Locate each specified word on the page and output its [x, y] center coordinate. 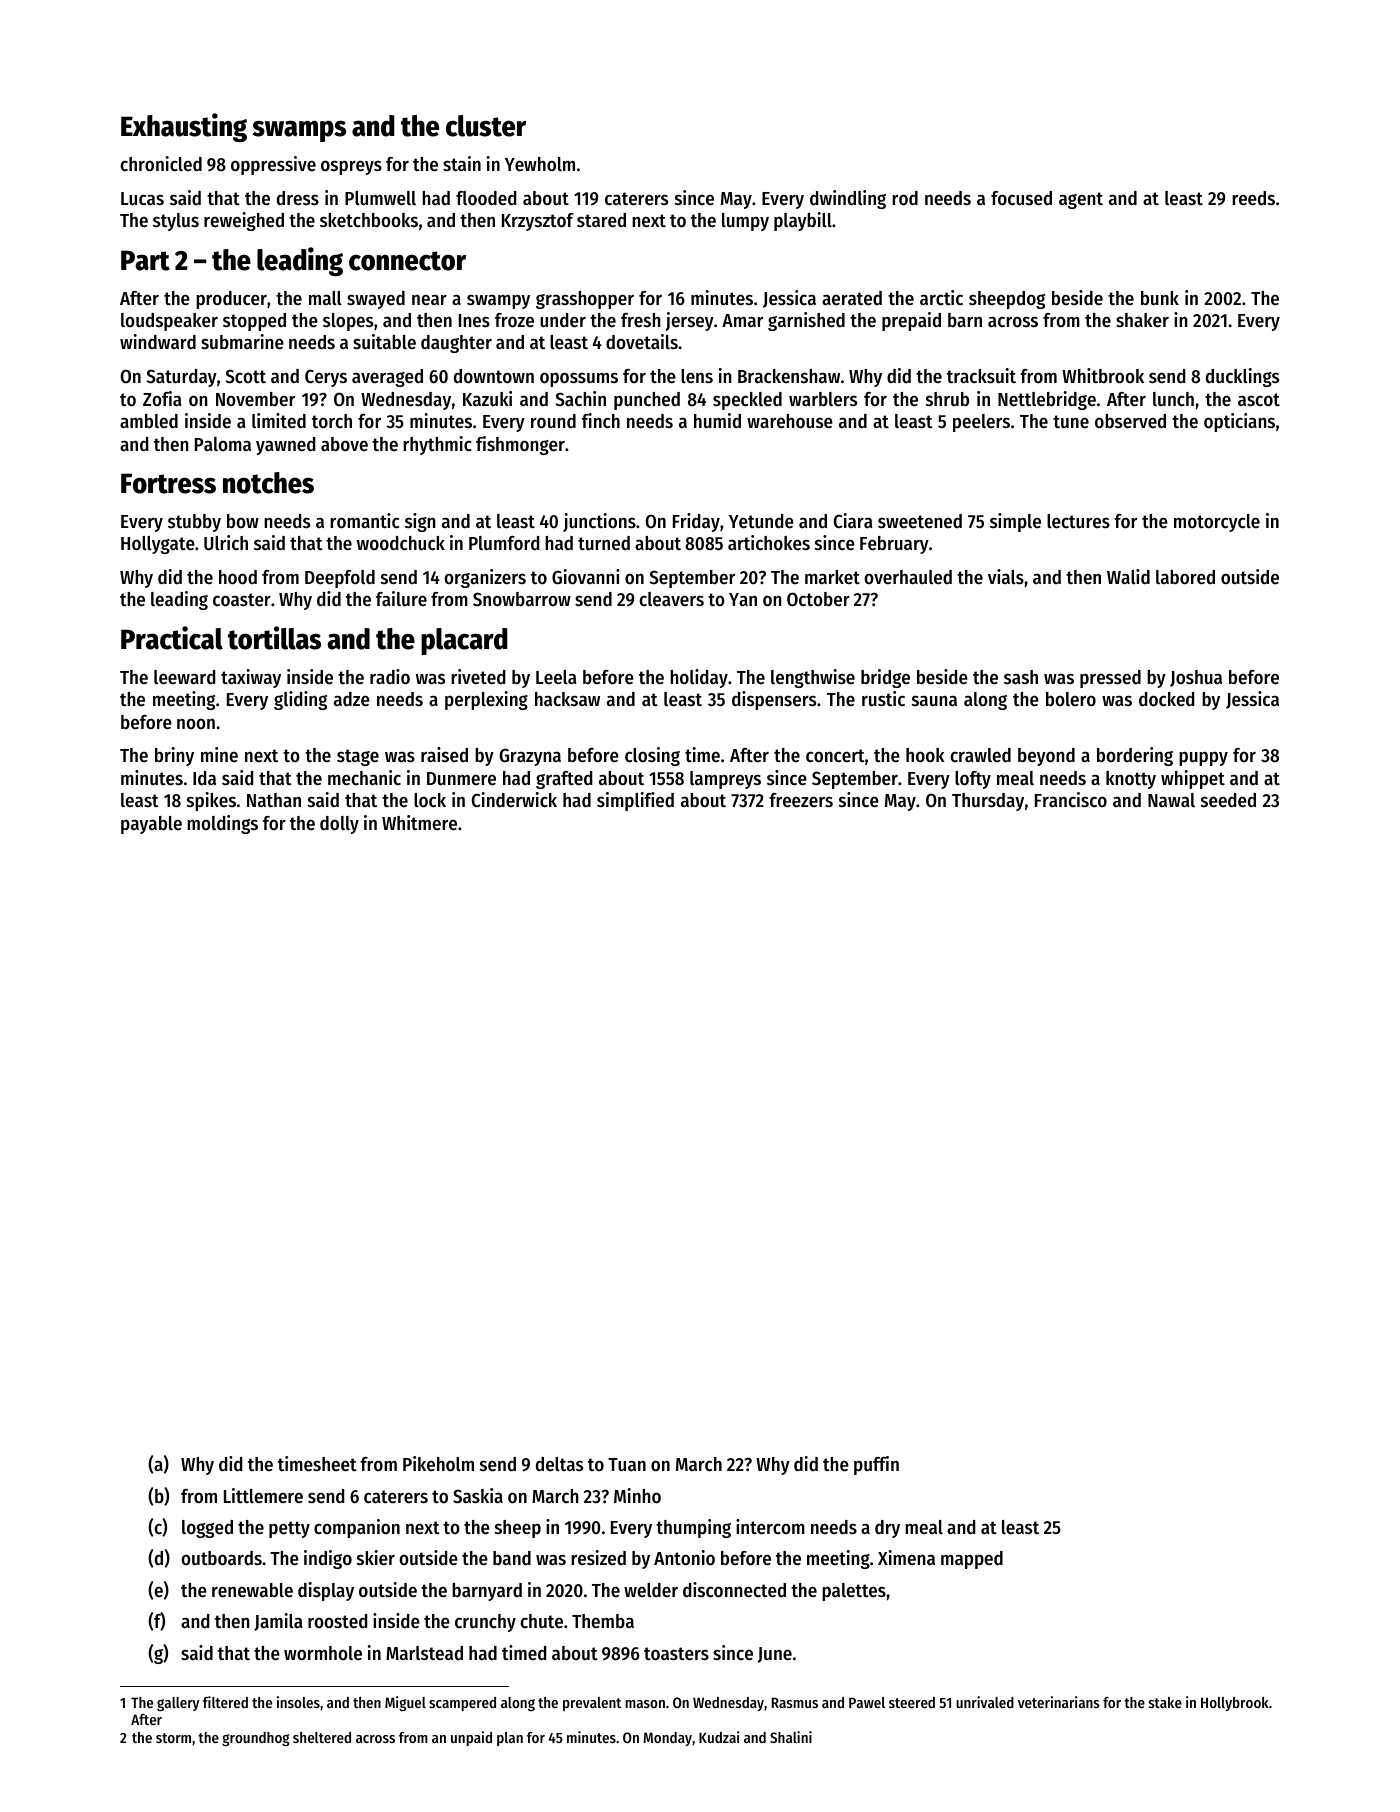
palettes [854, 1592]
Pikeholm [438, 1464]
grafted [564, 780]
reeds [1253, 198]
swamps [299, 131]
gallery [178, 1704]
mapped [972, 1560]
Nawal [1171, 800]
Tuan [627, 1464]
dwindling [848, 199]
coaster [242, 600]
